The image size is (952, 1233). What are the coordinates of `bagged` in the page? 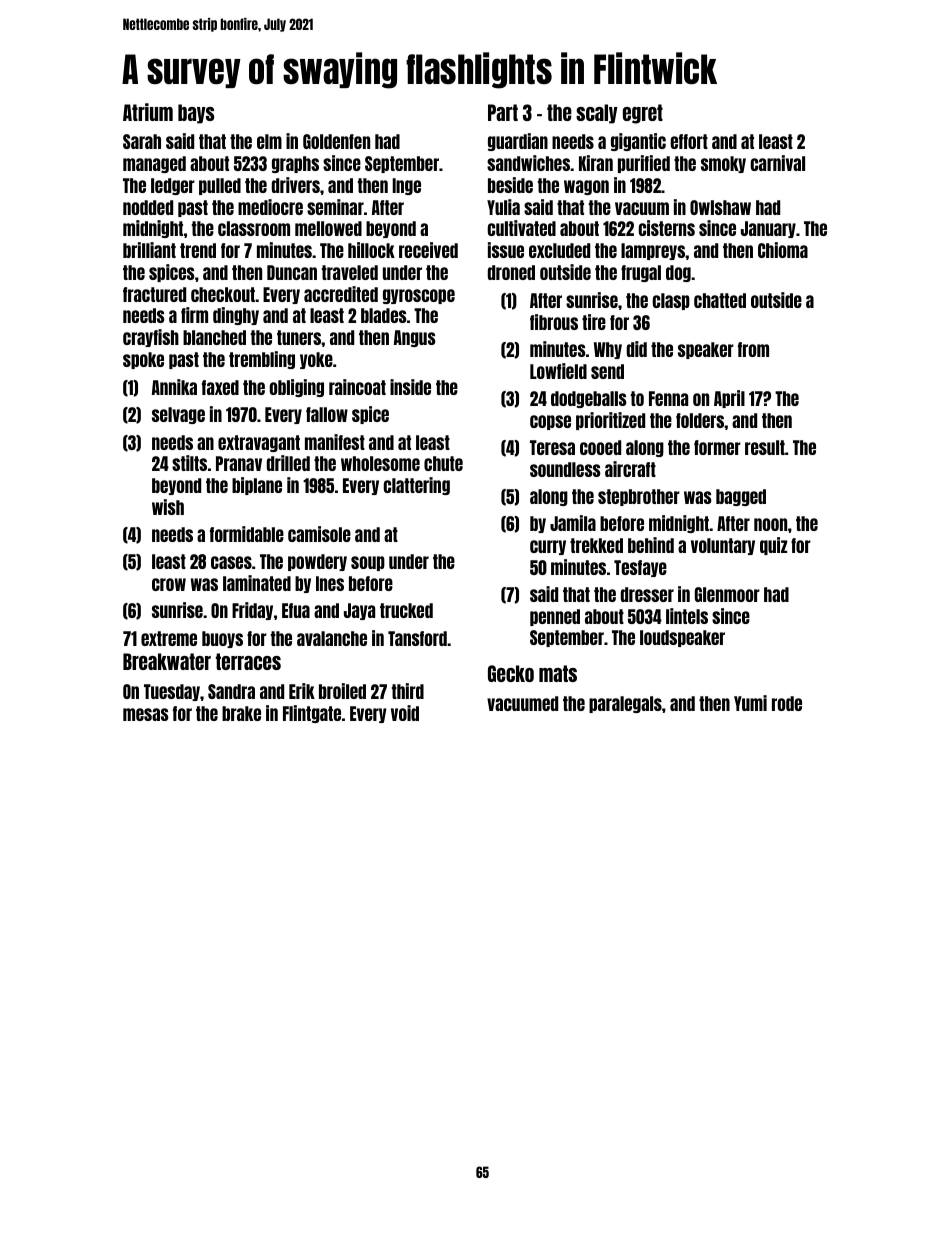 It's located at (741, 497).
